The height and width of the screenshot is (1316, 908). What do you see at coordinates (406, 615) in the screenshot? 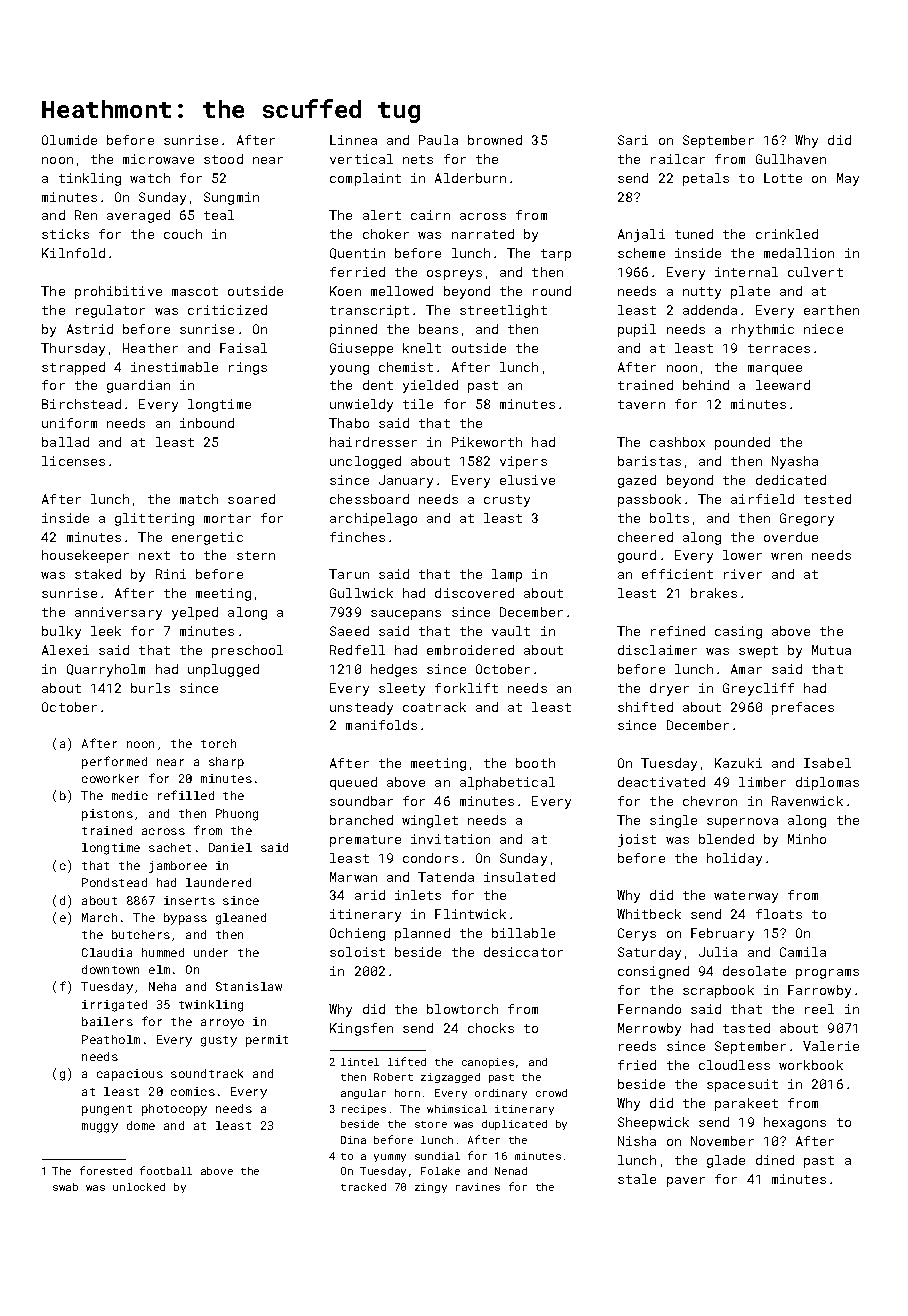
I see `saucepans` at bounding box center [406, 615].
